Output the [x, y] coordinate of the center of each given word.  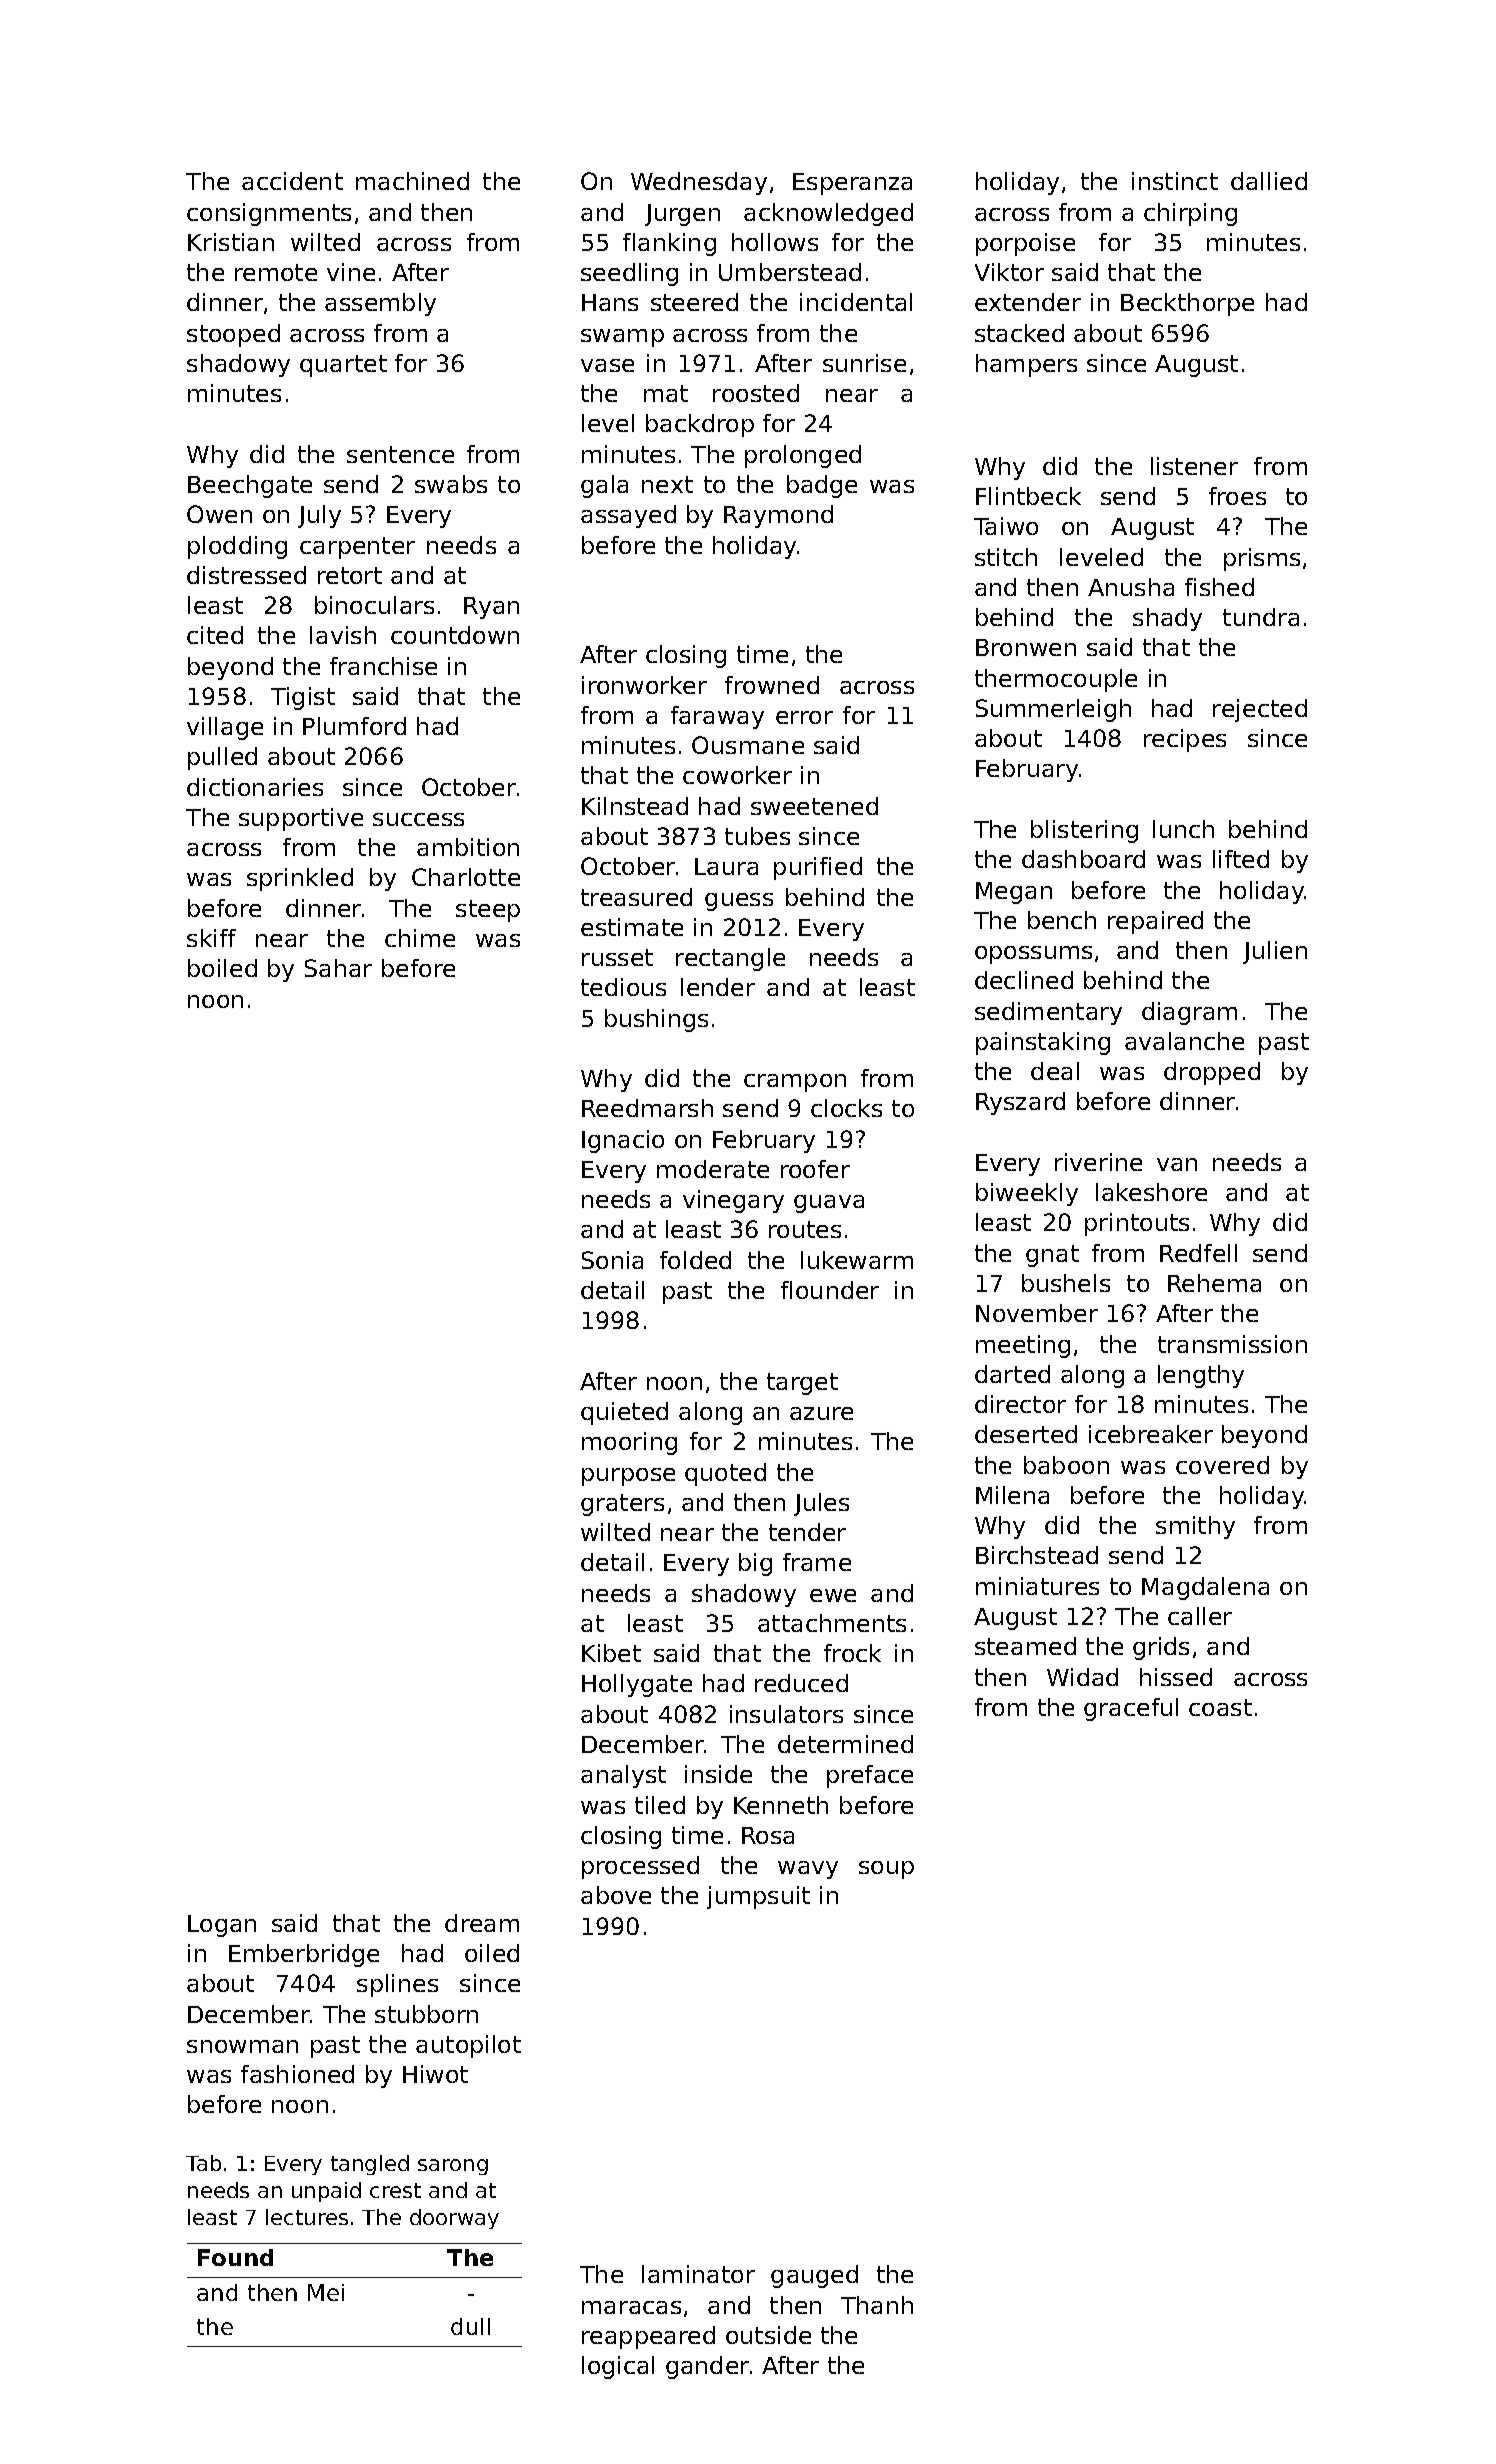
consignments [269, 214]
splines [397, 1985]
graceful [1131, 1709]
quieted [624, 1413]
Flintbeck [1028, 496]
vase [607, 365]
